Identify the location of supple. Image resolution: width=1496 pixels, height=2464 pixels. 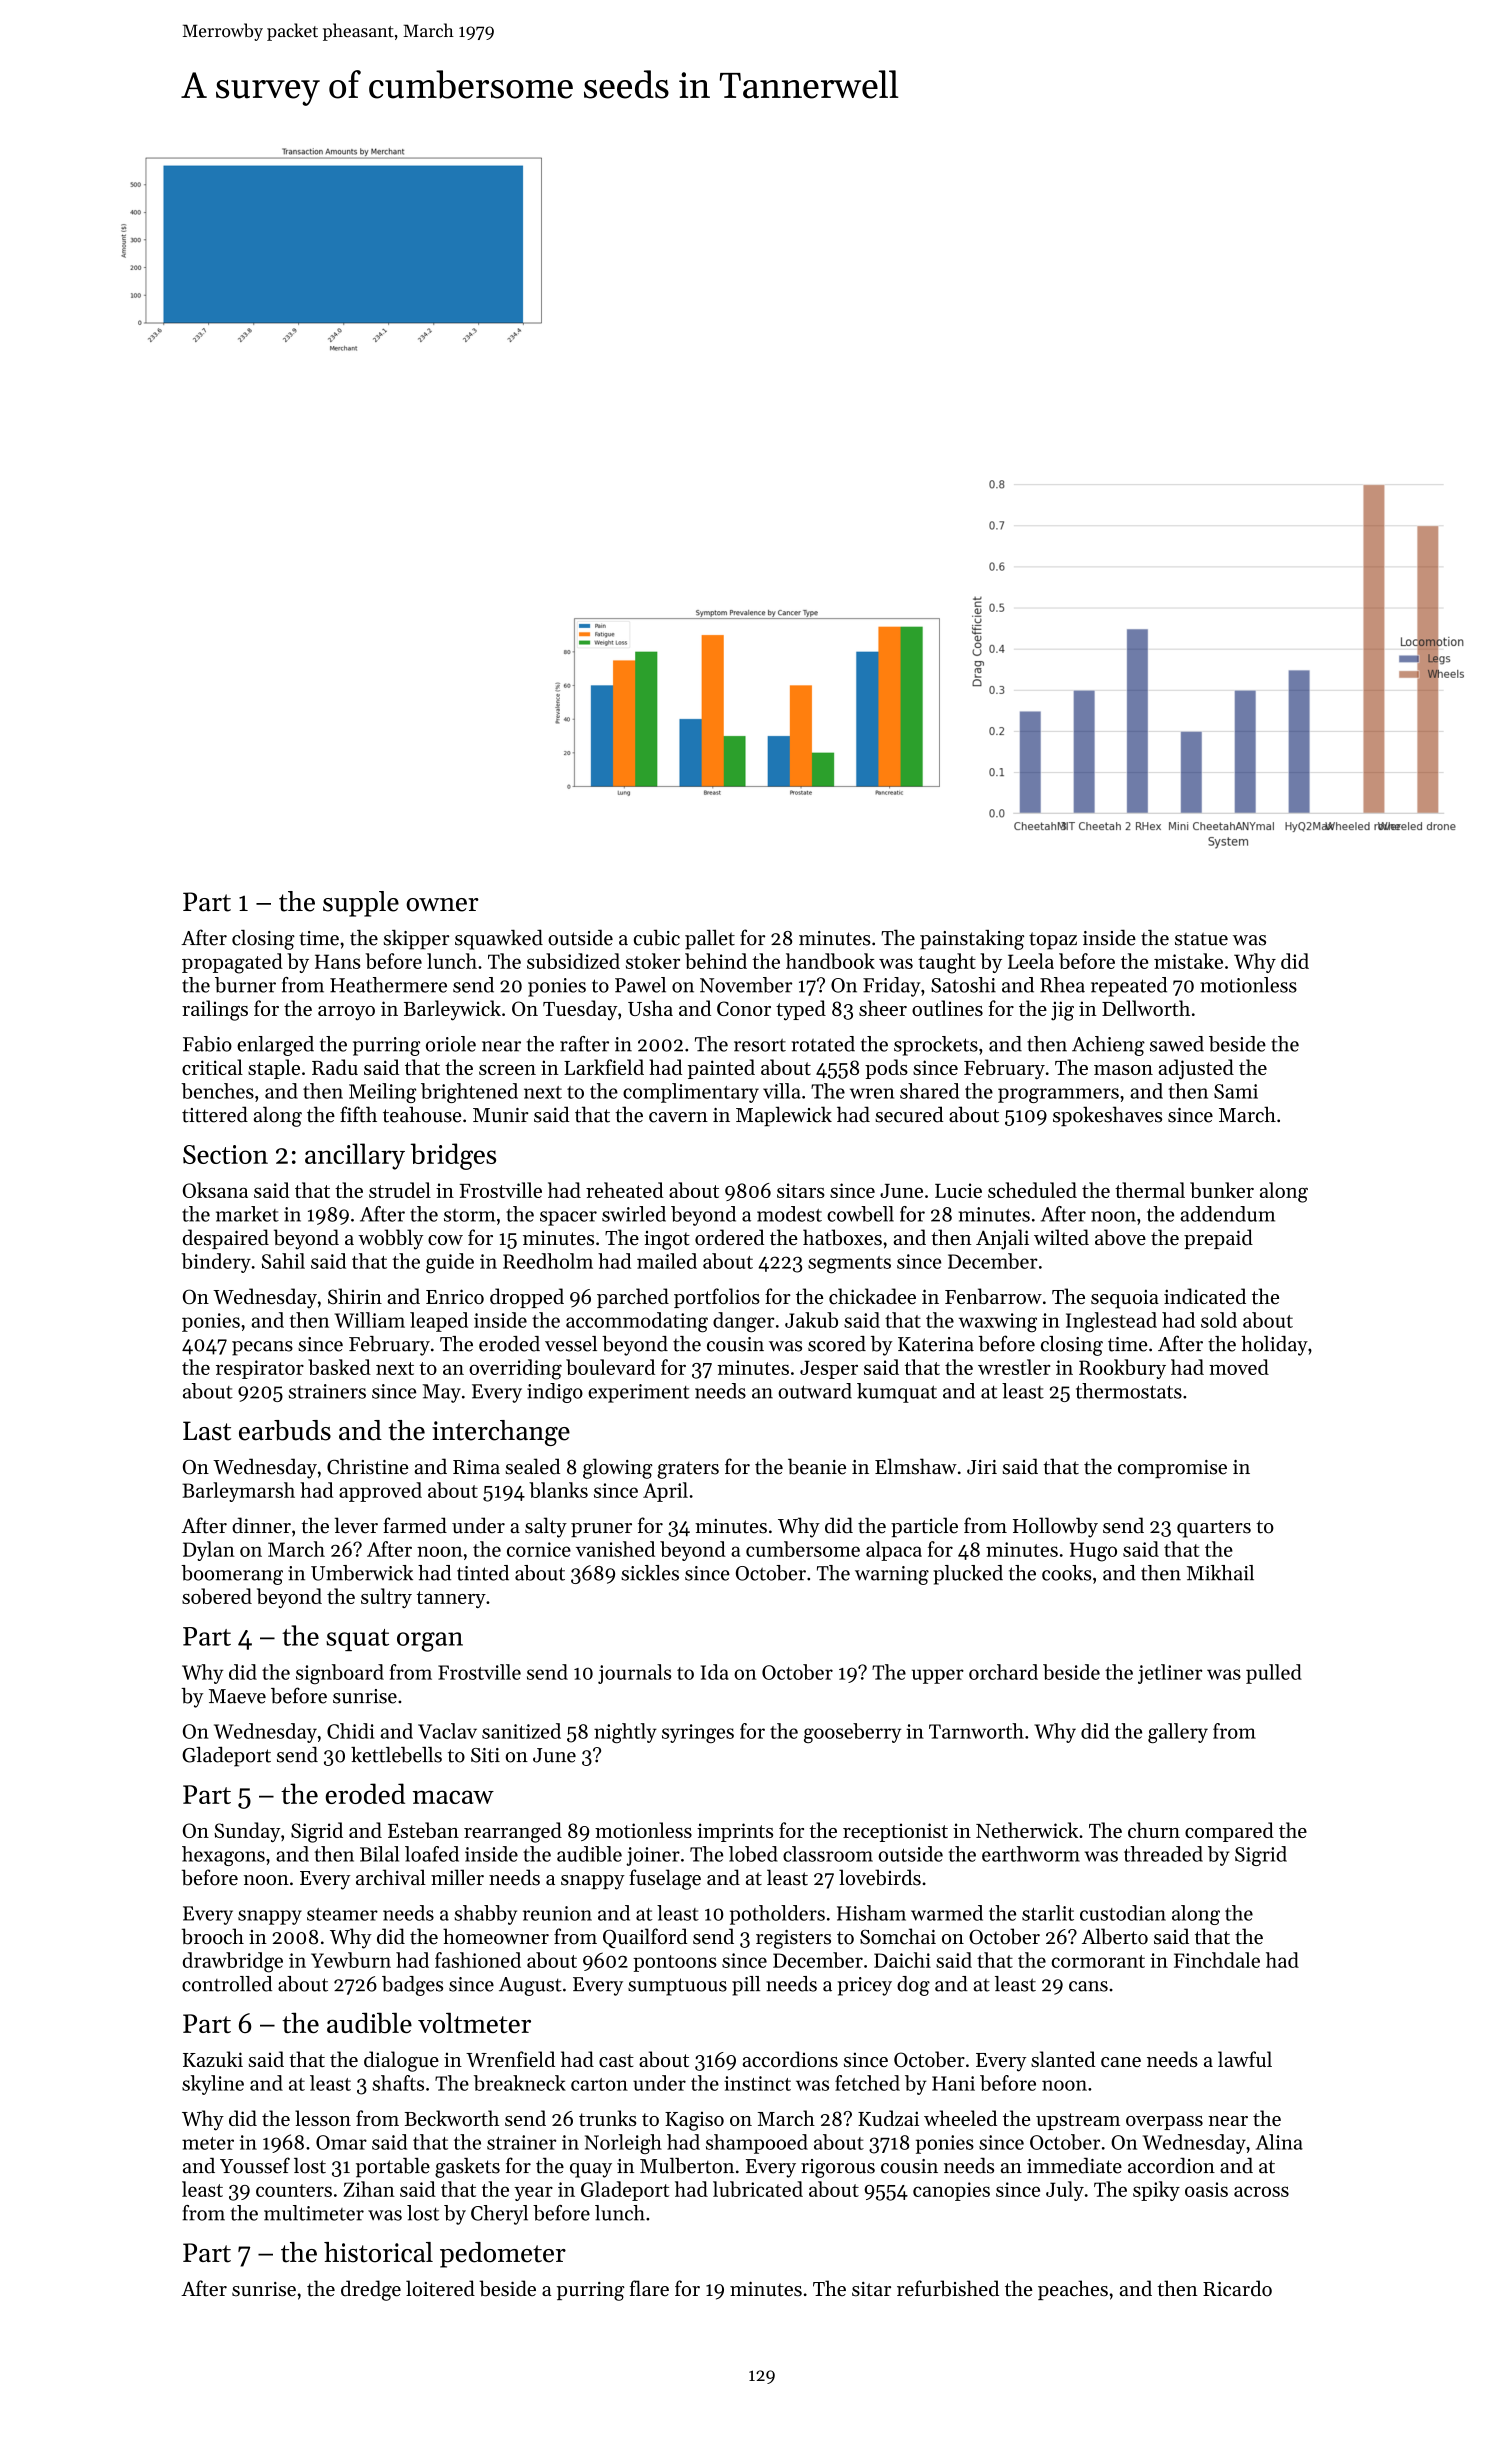
(361, 904).
